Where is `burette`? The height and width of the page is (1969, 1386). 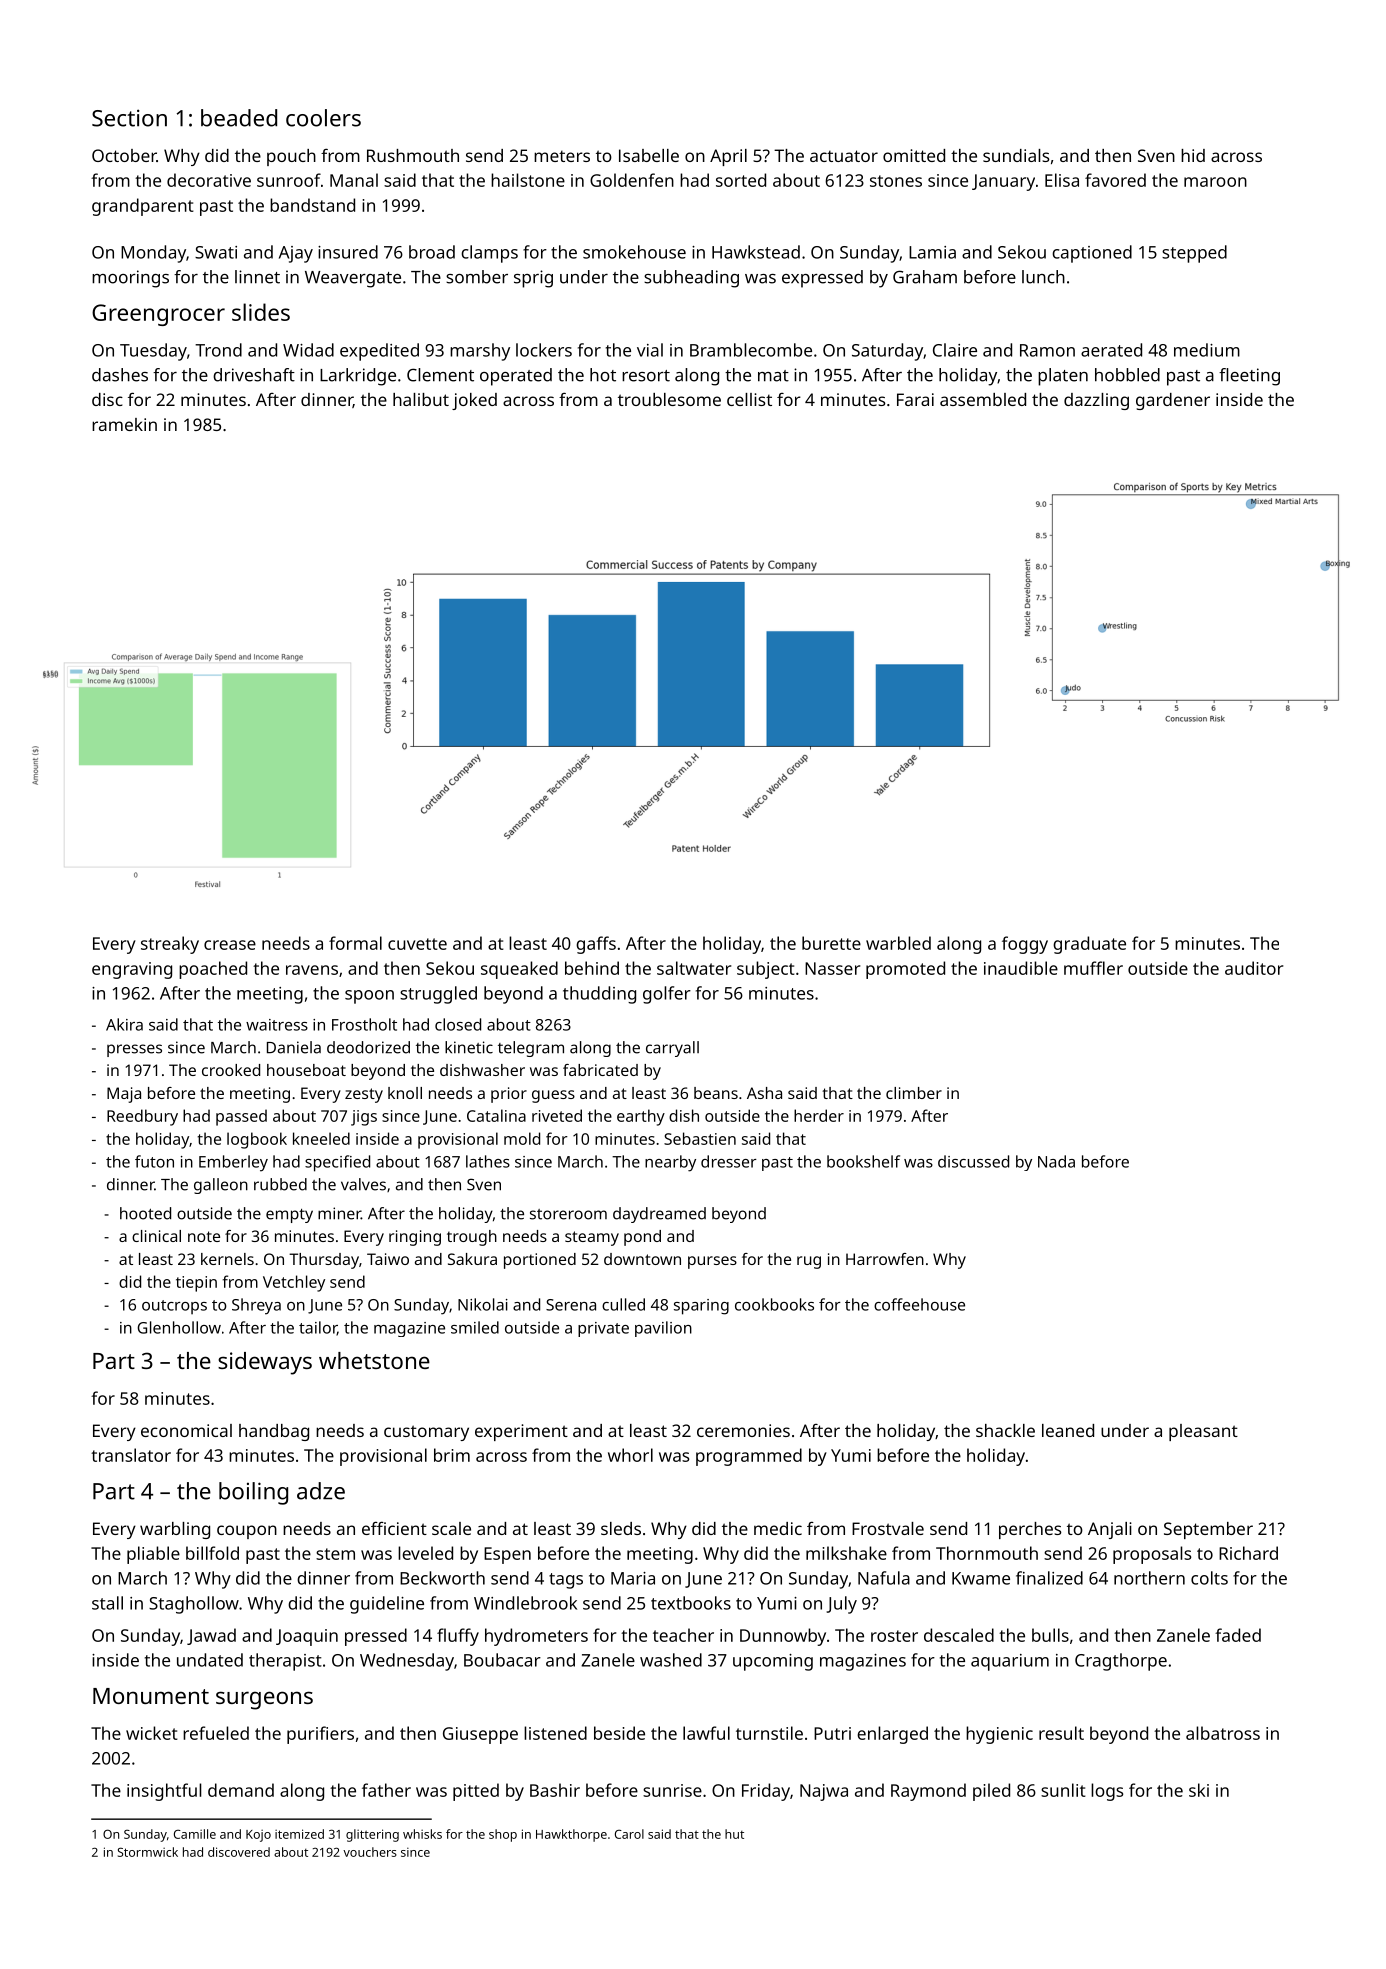 burette is located at coordinates (831, 943).
